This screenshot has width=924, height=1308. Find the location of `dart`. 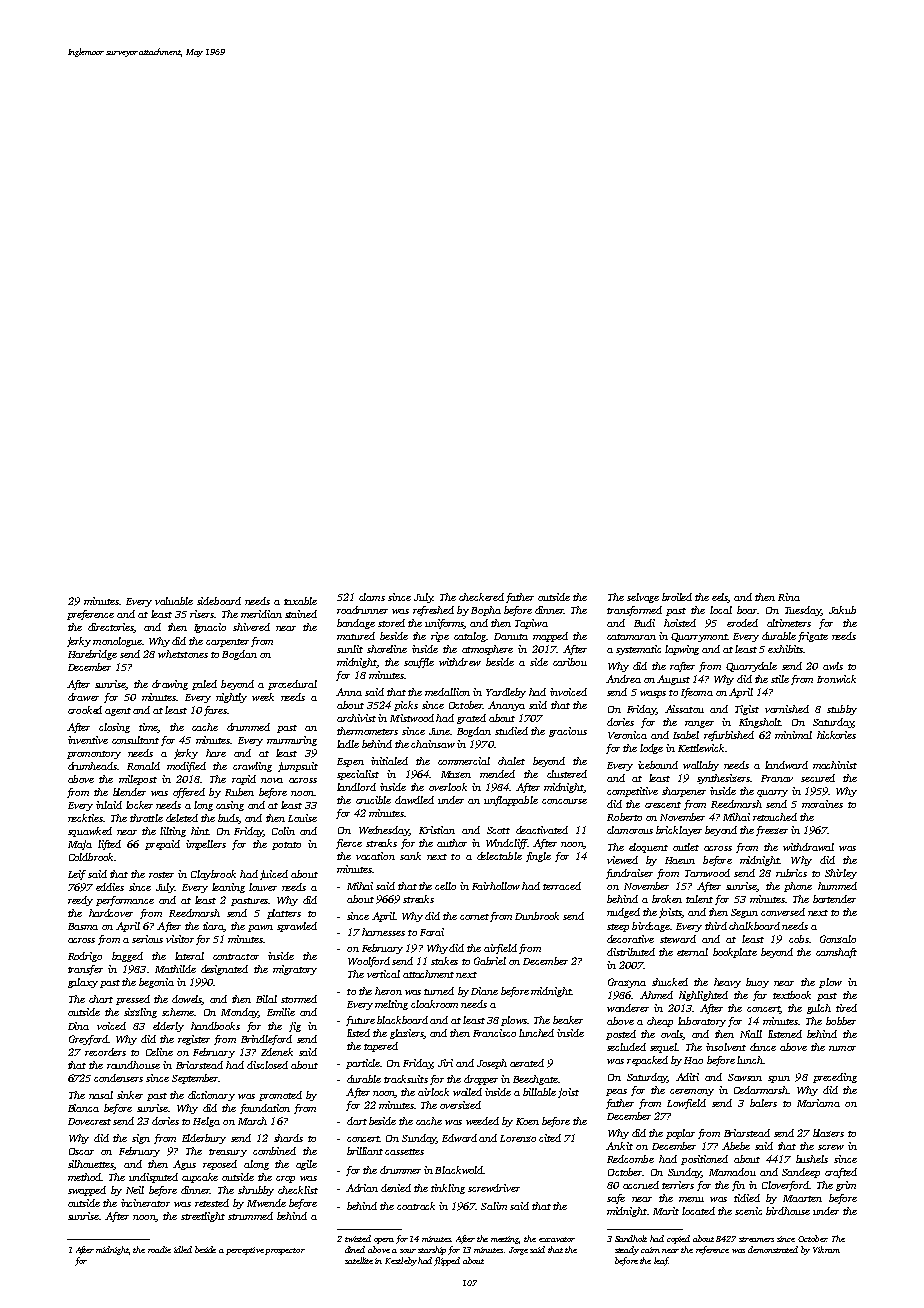

dart is located at coordinates (357, 1121).
